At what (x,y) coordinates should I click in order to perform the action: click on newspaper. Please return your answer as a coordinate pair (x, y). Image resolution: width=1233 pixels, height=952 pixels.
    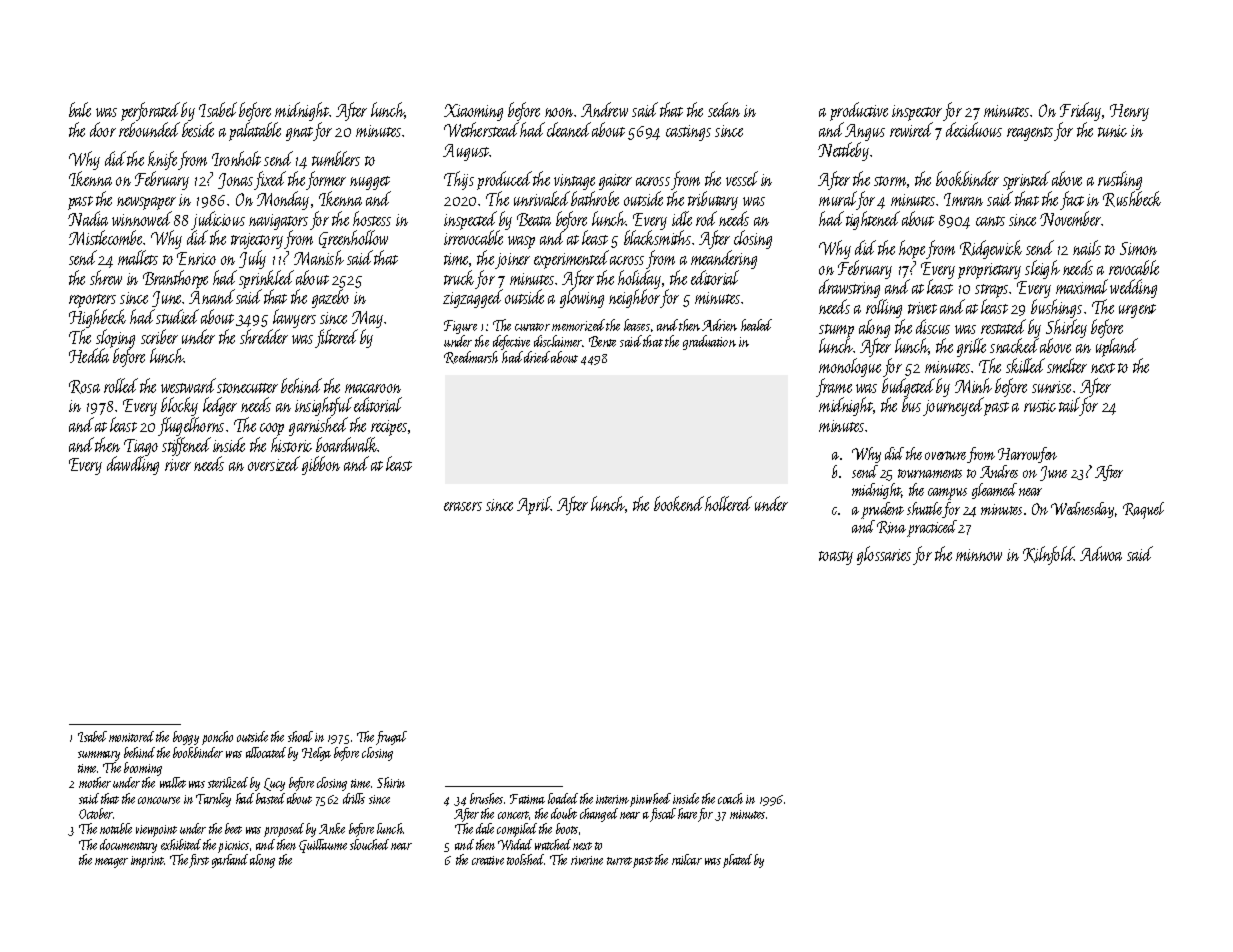
    Looking at the image, I should click on (146, 203).
